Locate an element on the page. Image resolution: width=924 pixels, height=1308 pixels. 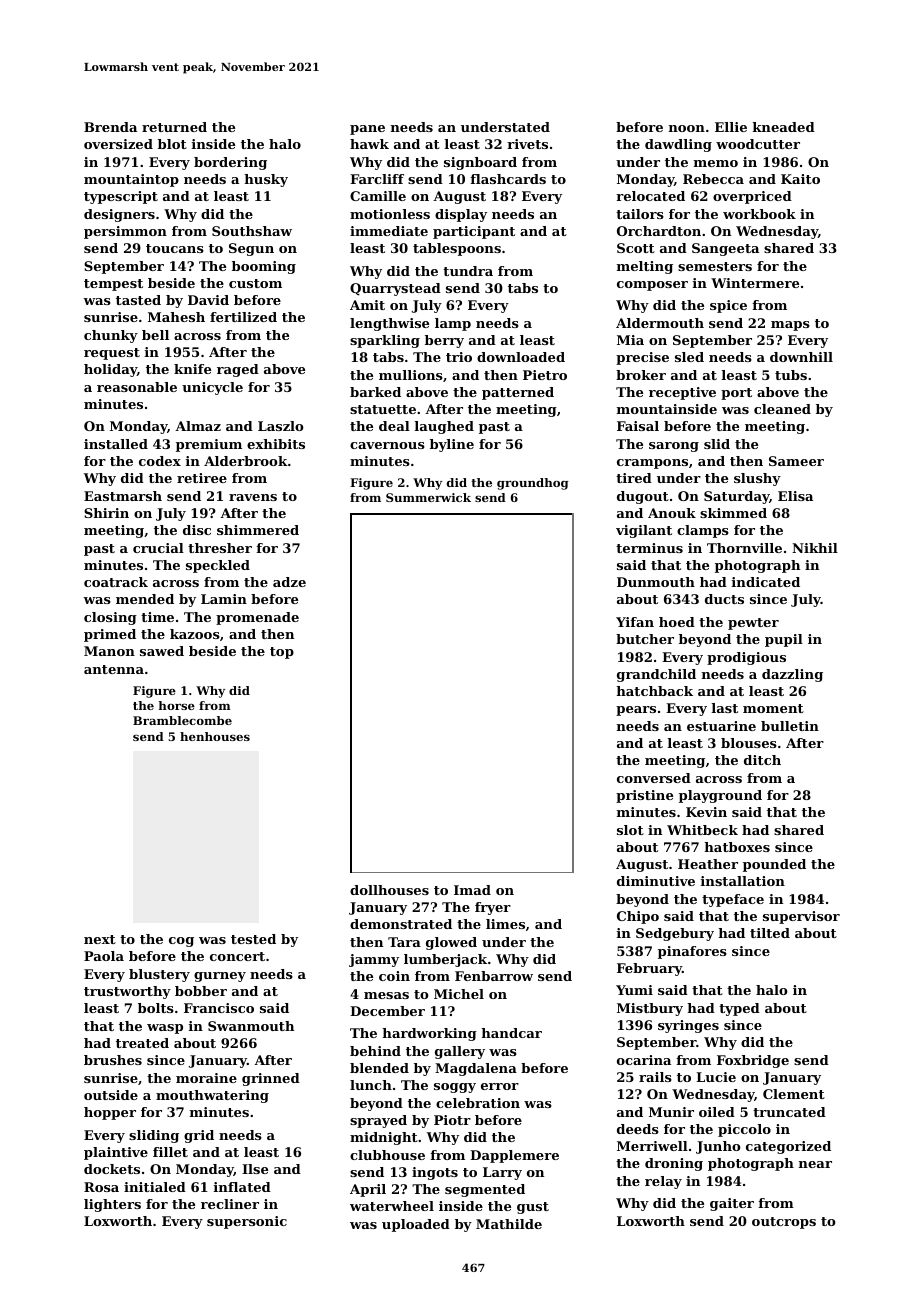
byline is located at coordinates (452, 445).
